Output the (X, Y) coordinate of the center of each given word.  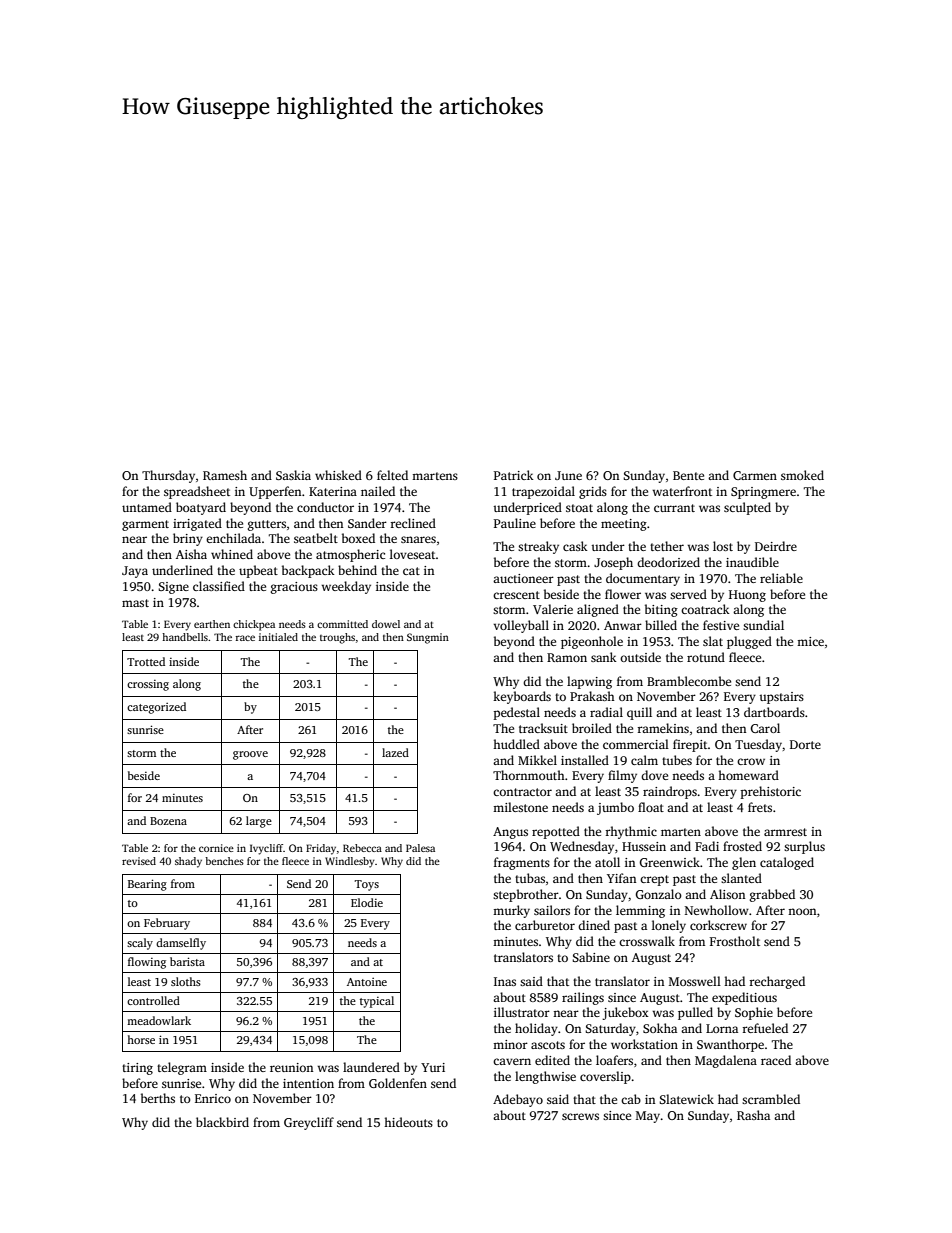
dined (594, 925)
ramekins (663, 728)
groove (250, 755)
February (167, 924)
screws (580, 1116)
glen (744, 863)
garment (145, 525)
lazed (395, 752)
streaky (538, 547)
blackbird (222, 1122)
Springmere (763, 493)
